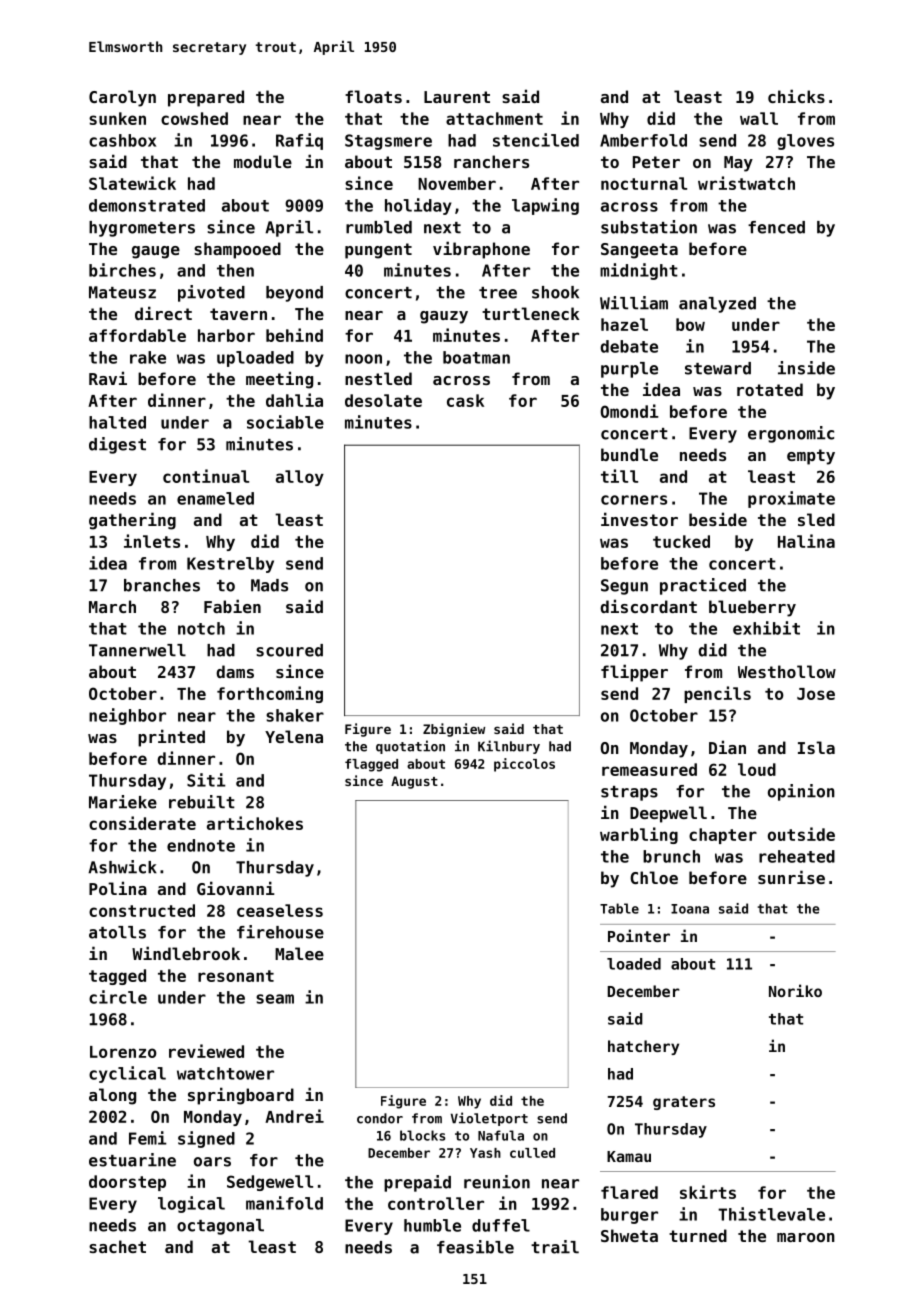 This screenshot has height=1308, width=924. I want to click on Laurent, so click(457, 97).
